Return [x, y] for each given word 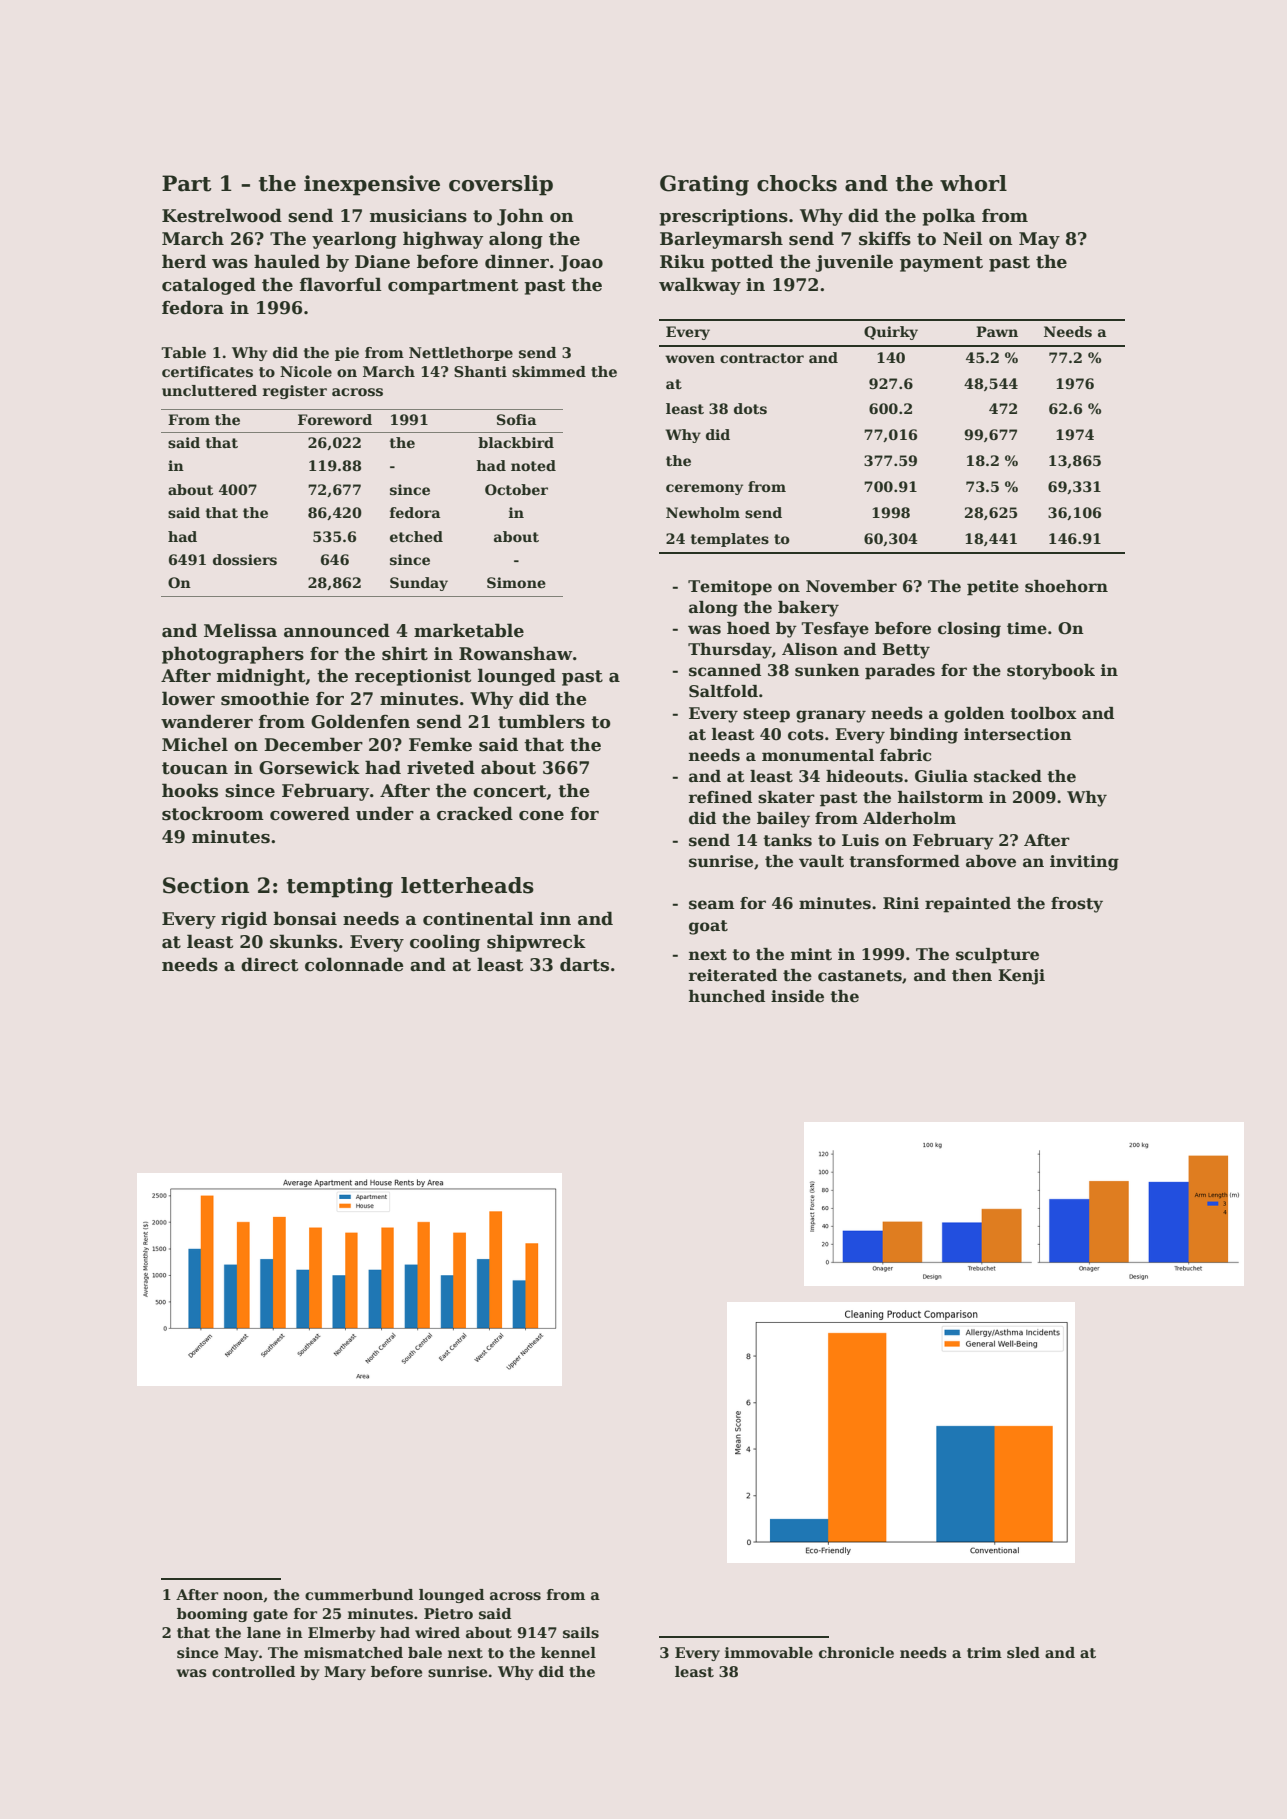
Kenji [1021, 977]
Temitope [730, 588]
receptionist [413, 677]
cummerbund [359, 1594]
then [972, 975]
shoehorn [1066, 586]
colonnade [354, 964]
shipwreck [536, 943]
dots [750, 408]
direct [269, 964]
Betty [906, 651]
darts [584, 964]
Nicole [306, 371]
